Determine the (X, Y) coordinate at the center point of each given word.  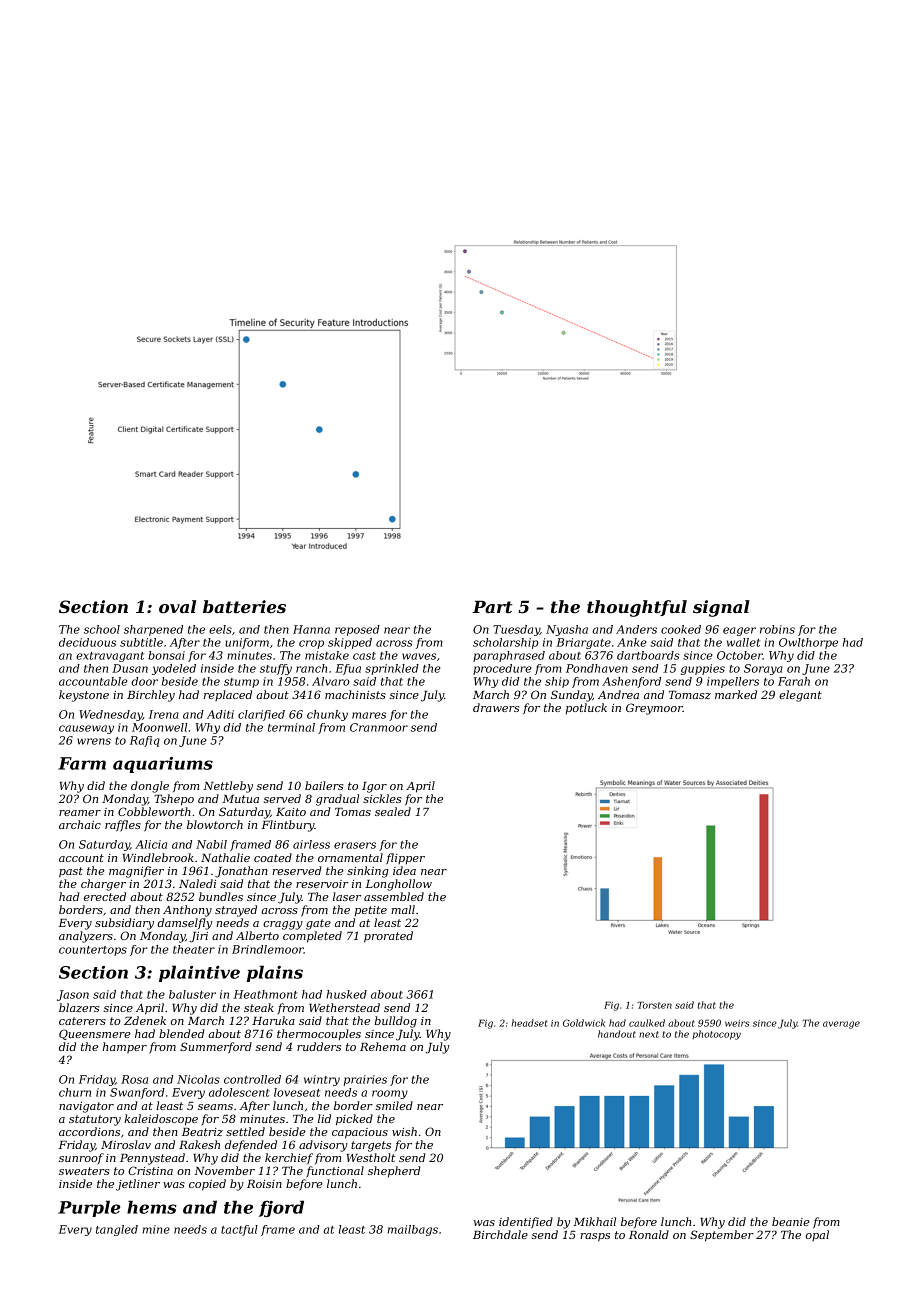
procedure (502, 669)
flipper (405, 859)
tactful (239, 1230)
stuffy (276, 669)
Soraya (763, 669)
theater (194, 949)
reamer (80, 813)
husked (346, 994)
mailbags (413, 1230)
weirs (737, 1023)
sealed (393, 811)
